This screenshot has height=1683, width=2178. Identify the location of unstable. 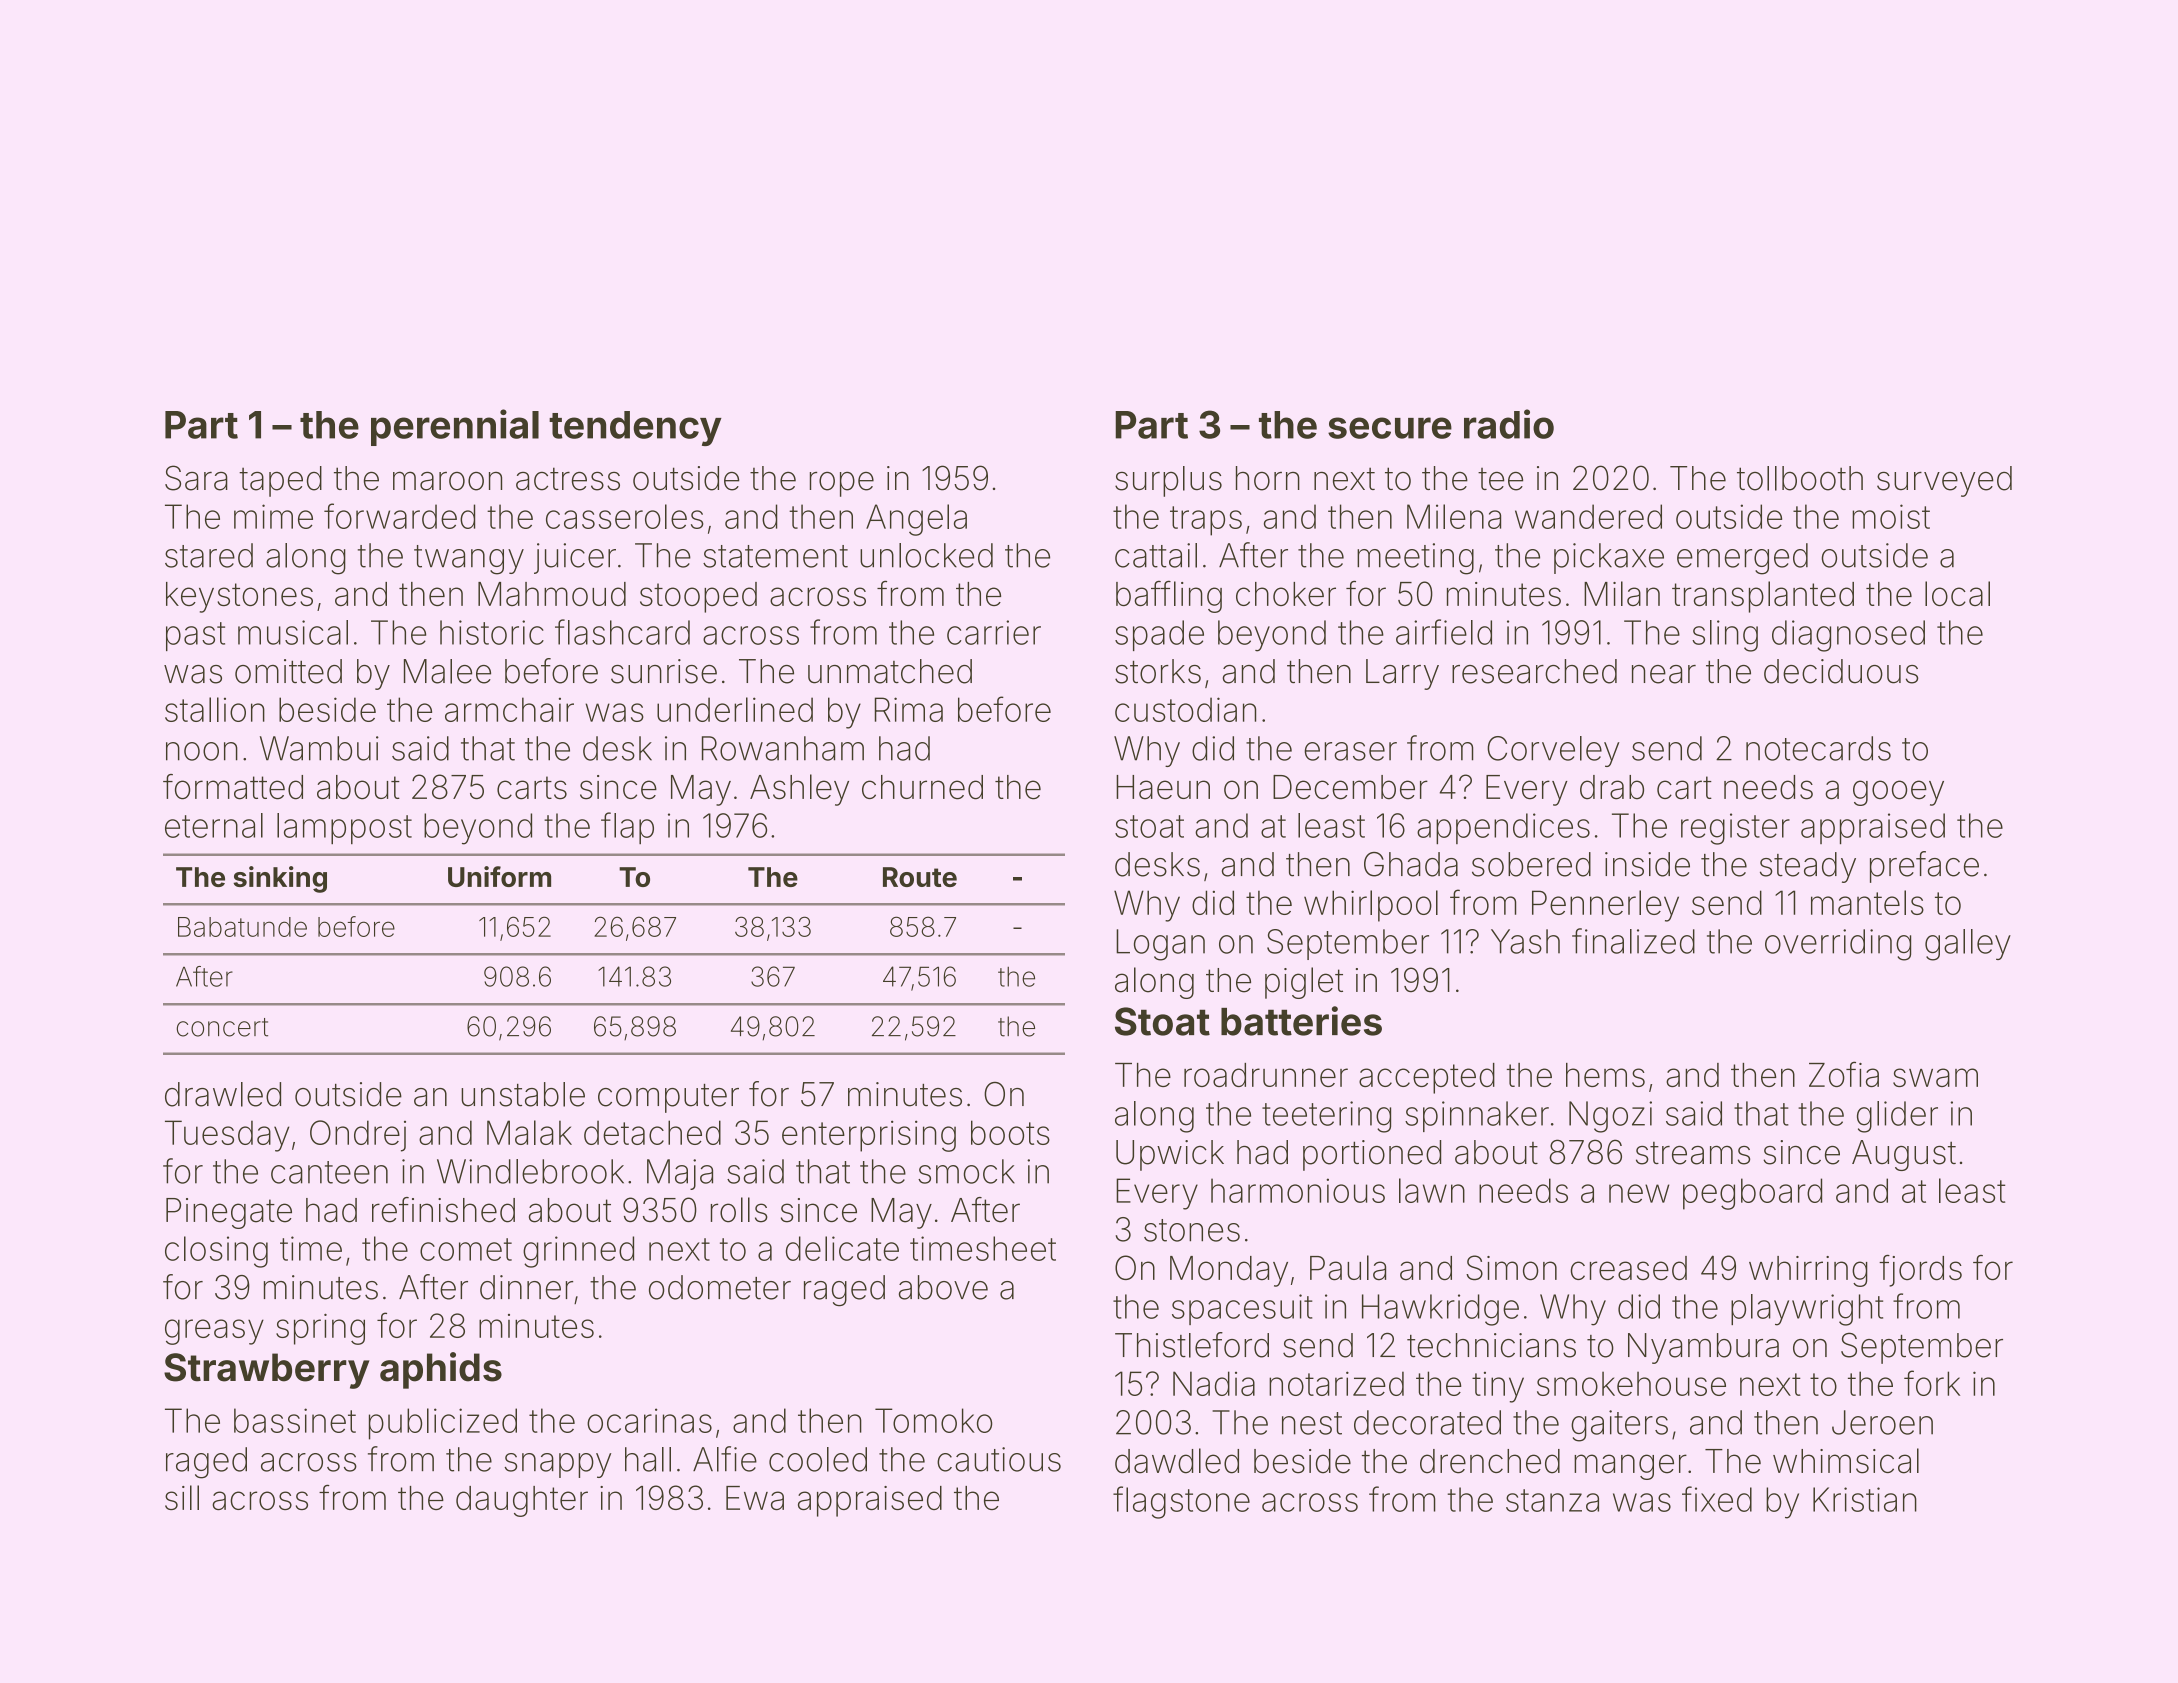
(523, 1094).
